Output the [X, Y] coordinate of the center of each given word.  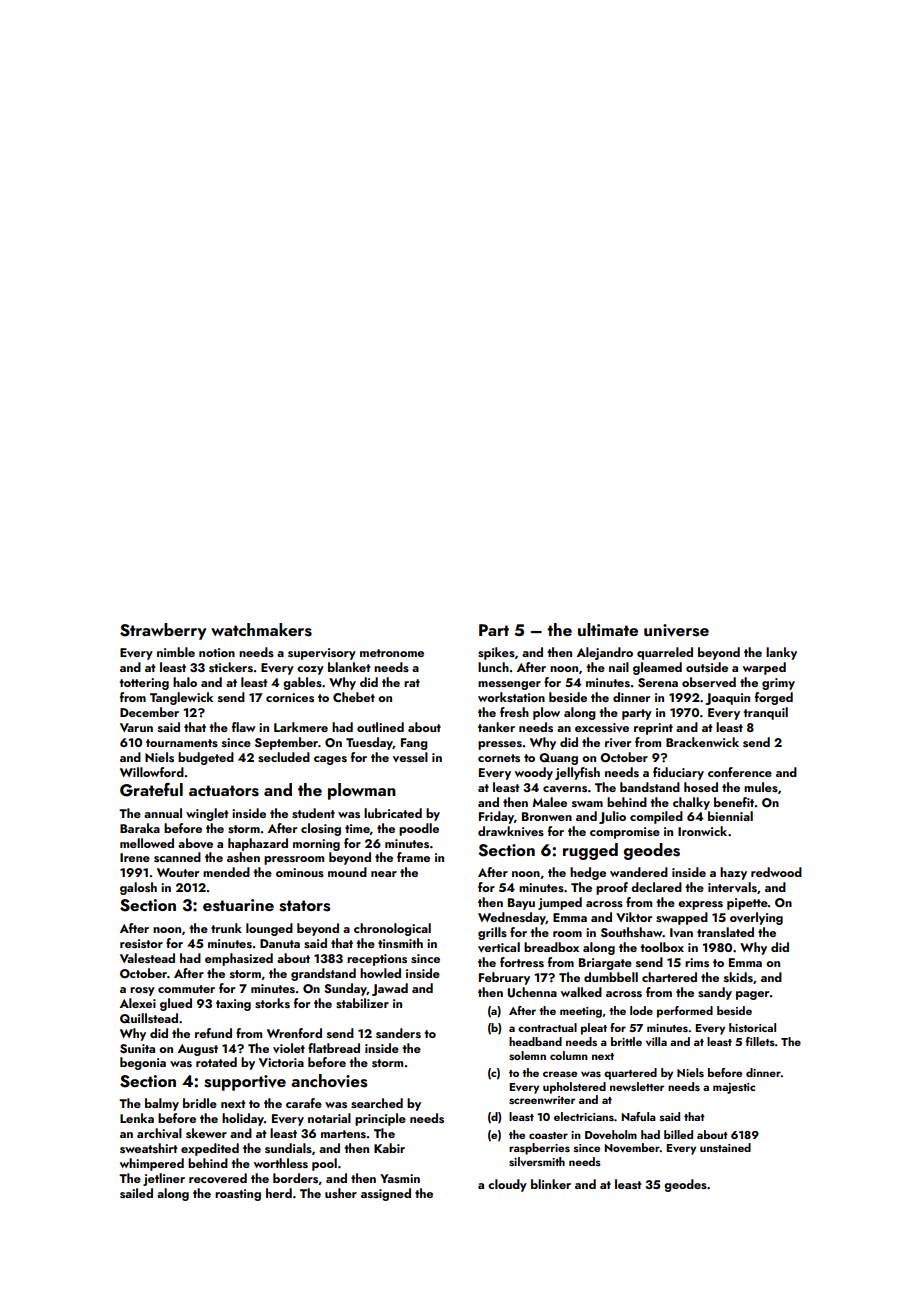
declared [656, 887]
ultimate [608, 629]
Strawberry [163, 631]
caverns [565, 789]
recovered [218, 1178]
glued [176, 1004]
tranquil [765, 713]
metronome [392, 653]
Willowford [152, 772]
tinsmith [400, 943]
